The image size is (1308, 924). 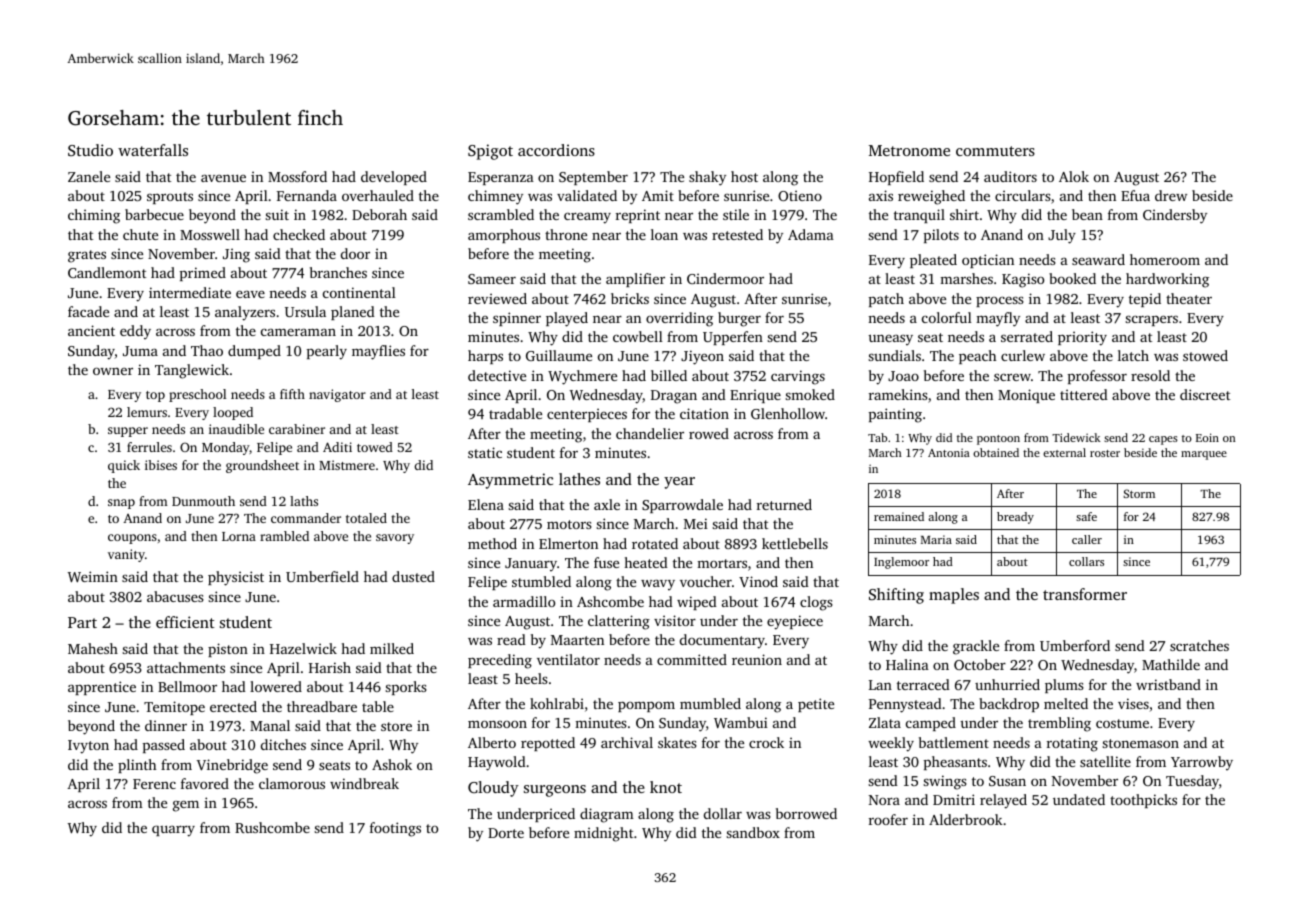 What do you see at coordinates (692, 659) in the screenshot?
I see `committed` at bounding box center [692, 659].
